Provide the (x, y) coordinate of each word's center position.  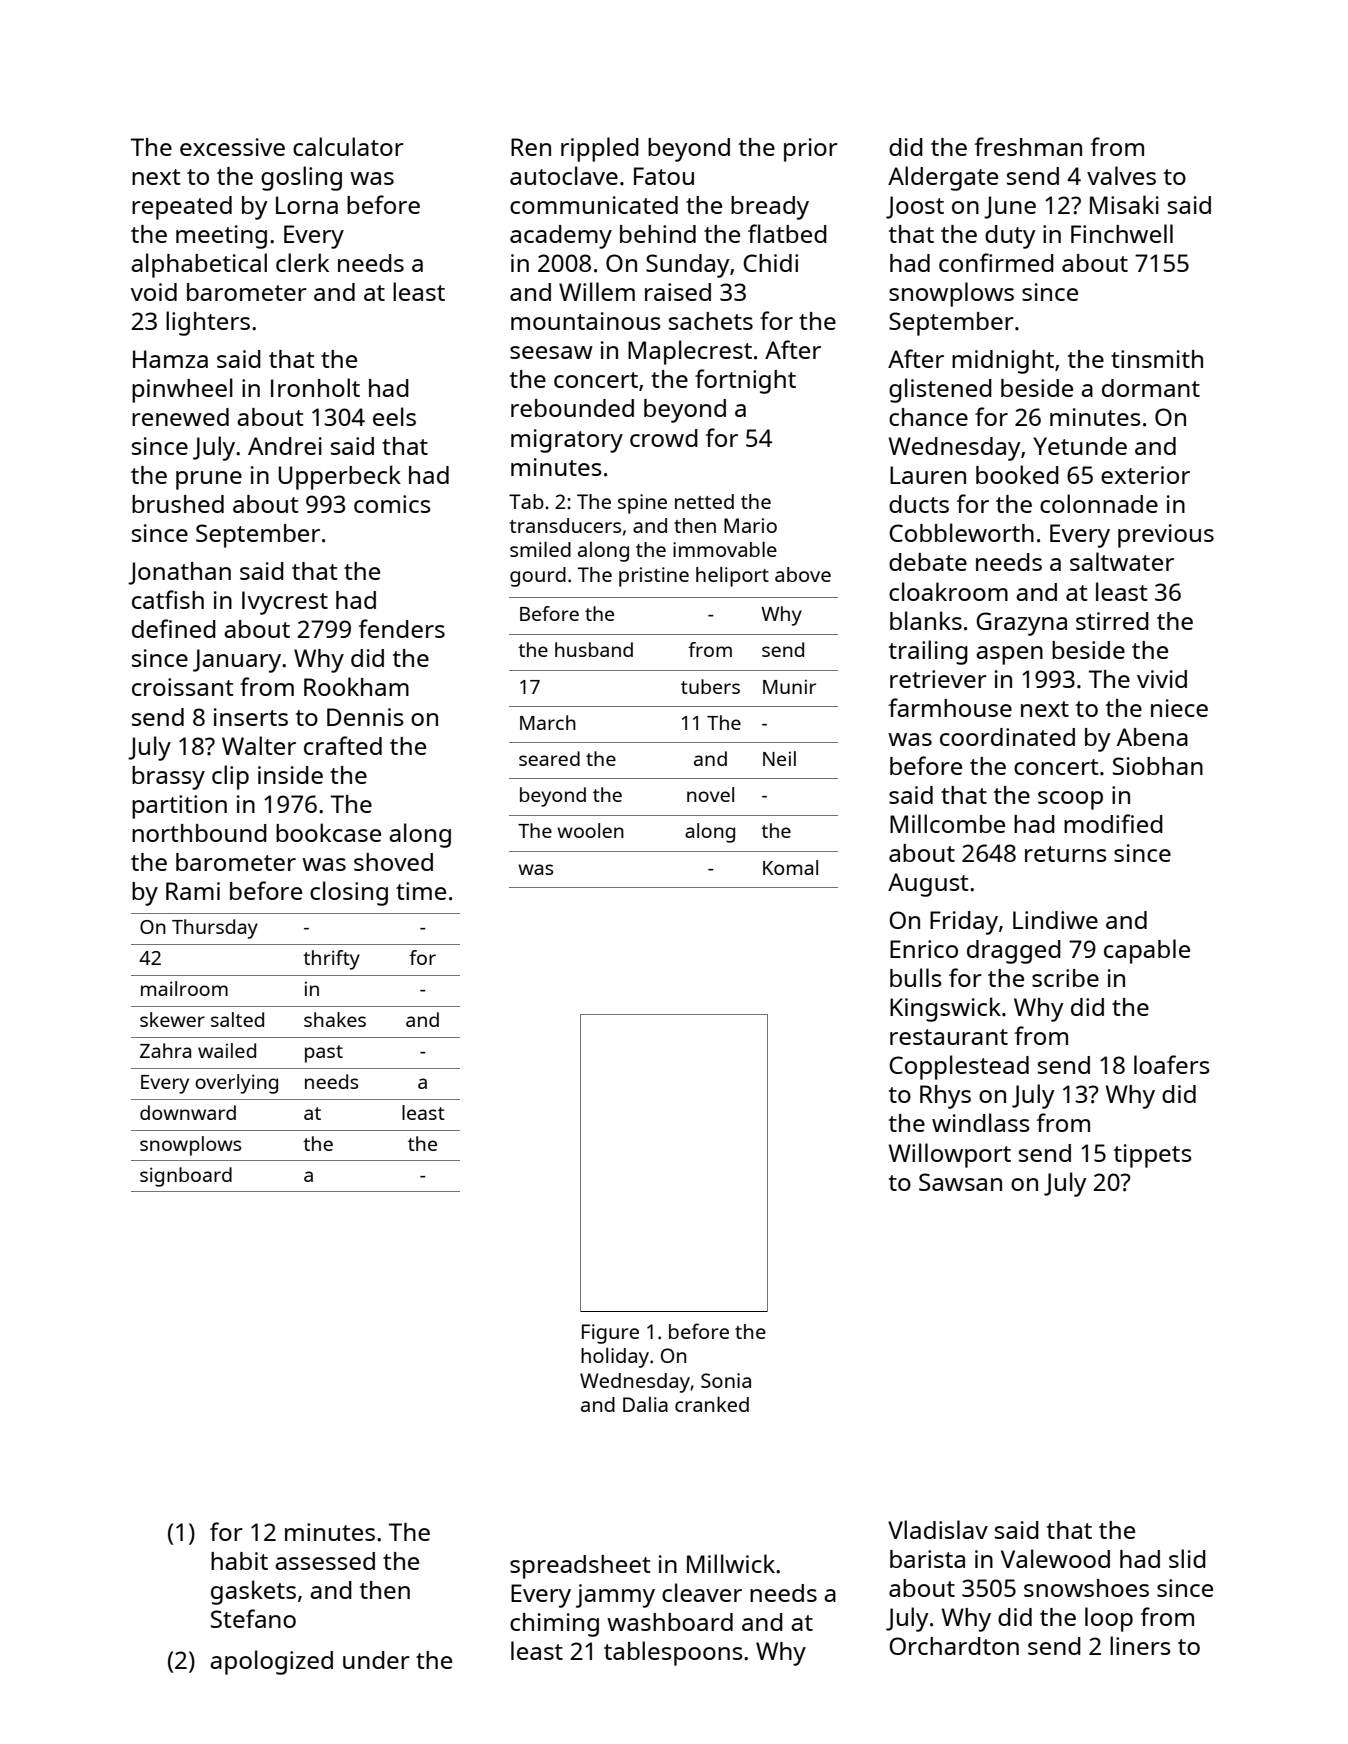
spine (642, 504)
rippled (600, 149)
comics (392, 504)
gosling (301, 178)
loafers (1172, 1064)
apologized (271, 1662)
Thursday (215, 929)
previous (1166, 536)
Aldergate (943, 178)
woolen (590, 830)
